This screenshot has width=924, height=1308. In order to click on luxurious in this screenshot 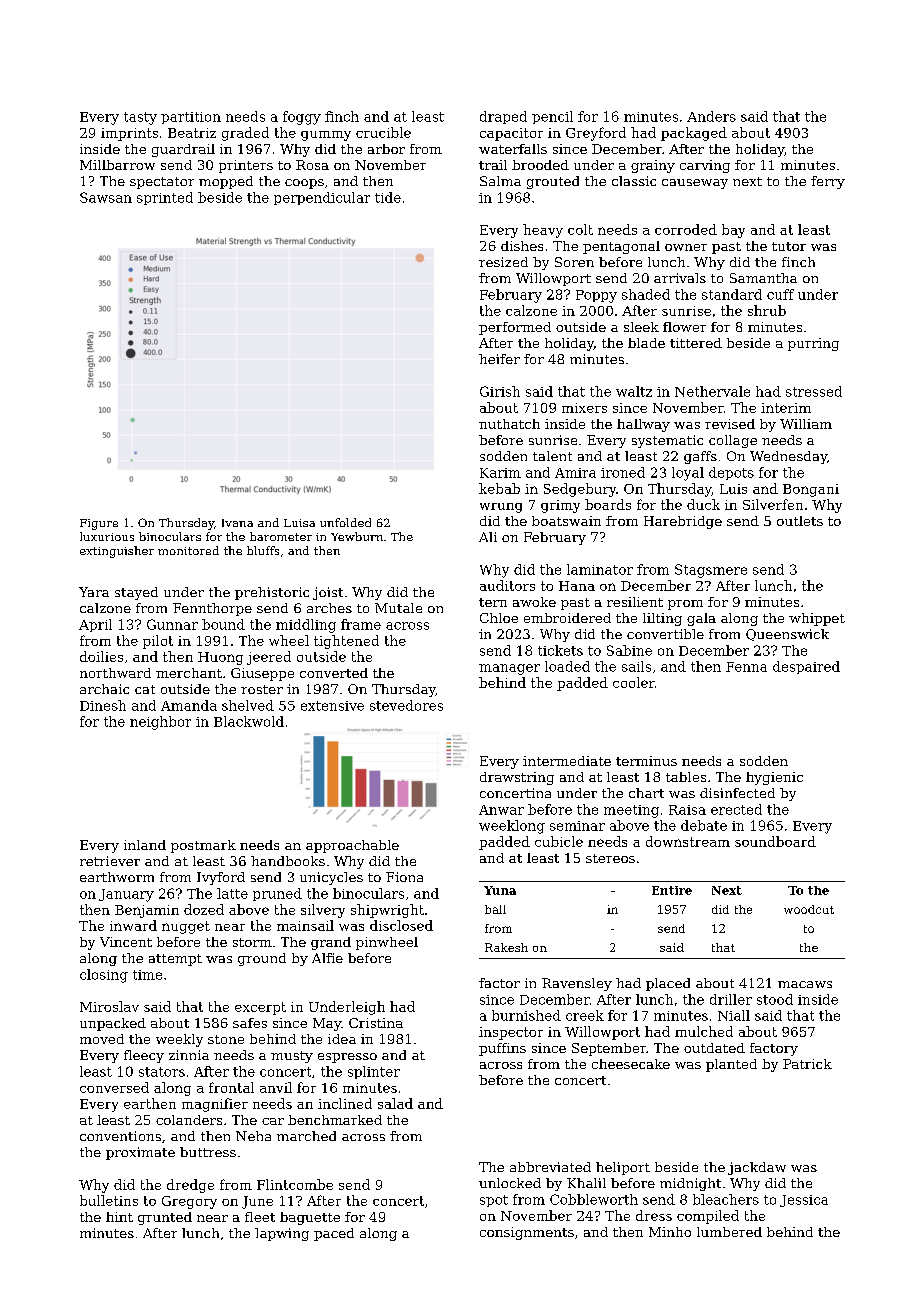, I will do `click(107, 536)`.
